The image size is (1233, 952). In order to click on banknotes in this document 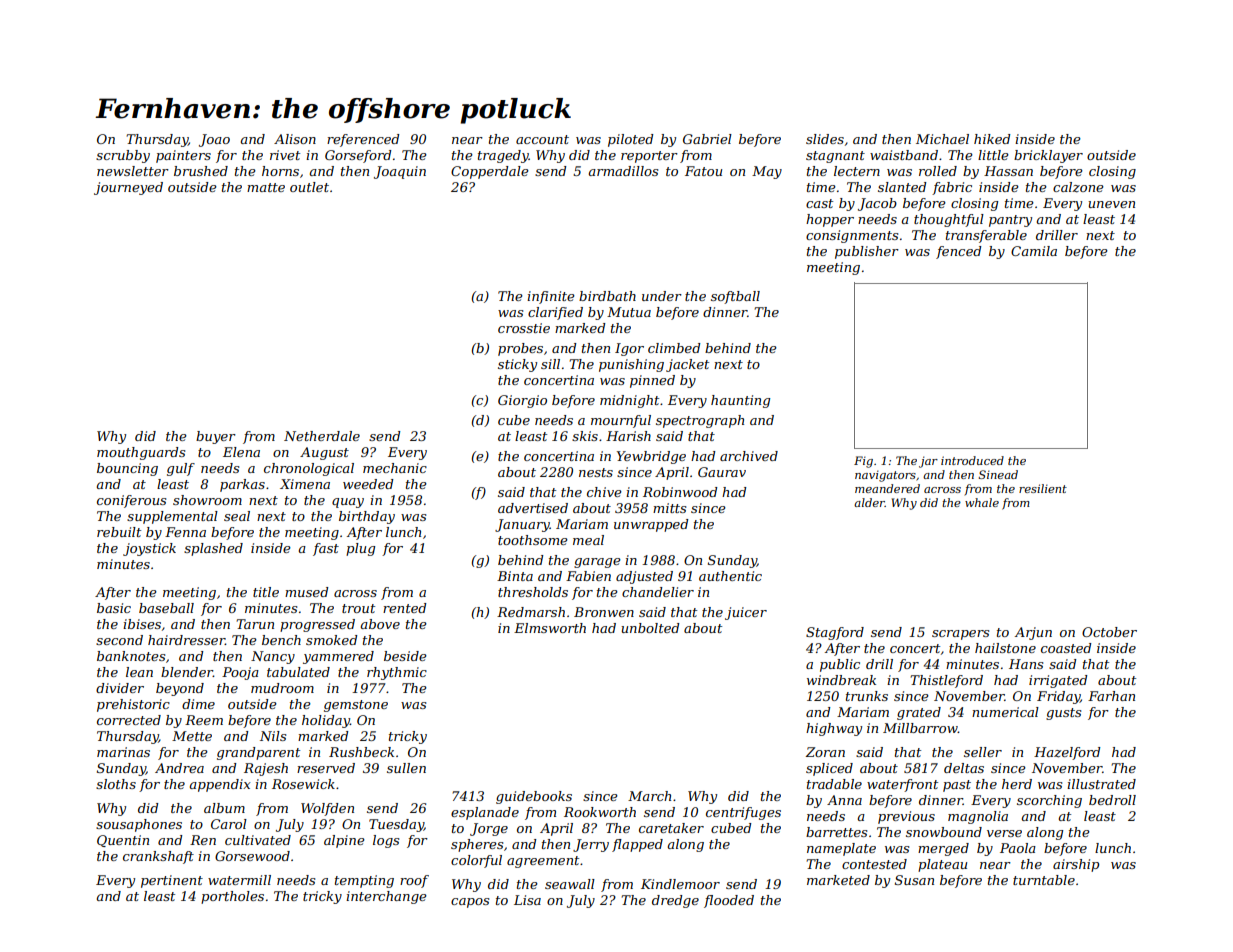, I will do `click(131, 656)`.
